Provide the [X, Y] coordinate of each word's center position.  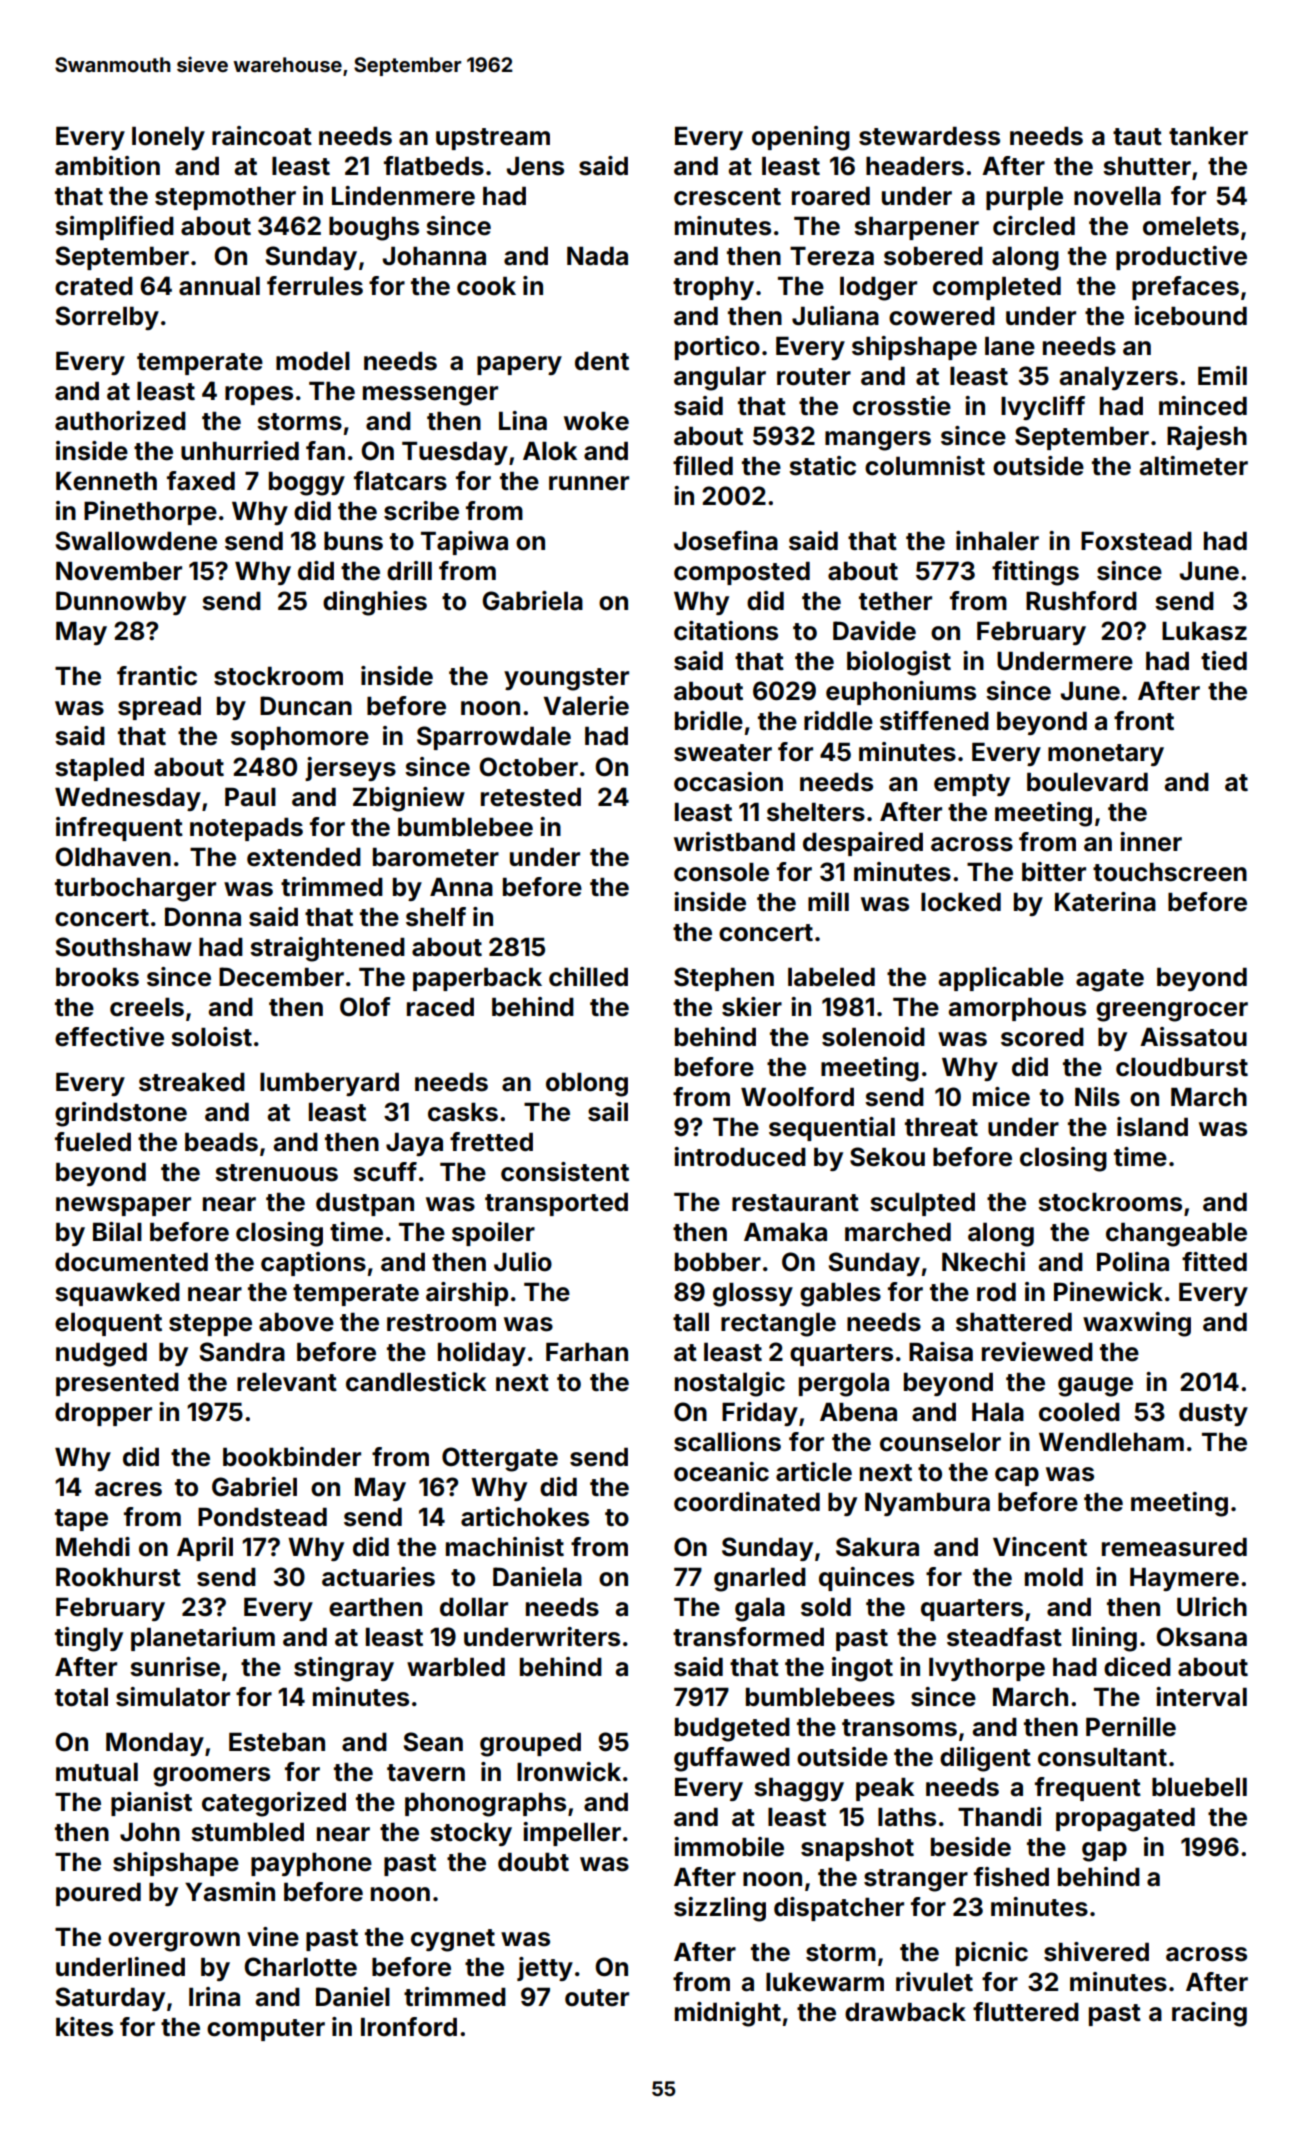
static [822, 466]
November [119, 571]
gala [760, 1610]
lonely [168, 138]
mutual [97, 1772]
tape [81, 1520]
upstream [493, 139]
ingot [862, 1669]
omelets [1191, 226]
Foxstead [1136, 541]
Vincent [1040, 1547]
